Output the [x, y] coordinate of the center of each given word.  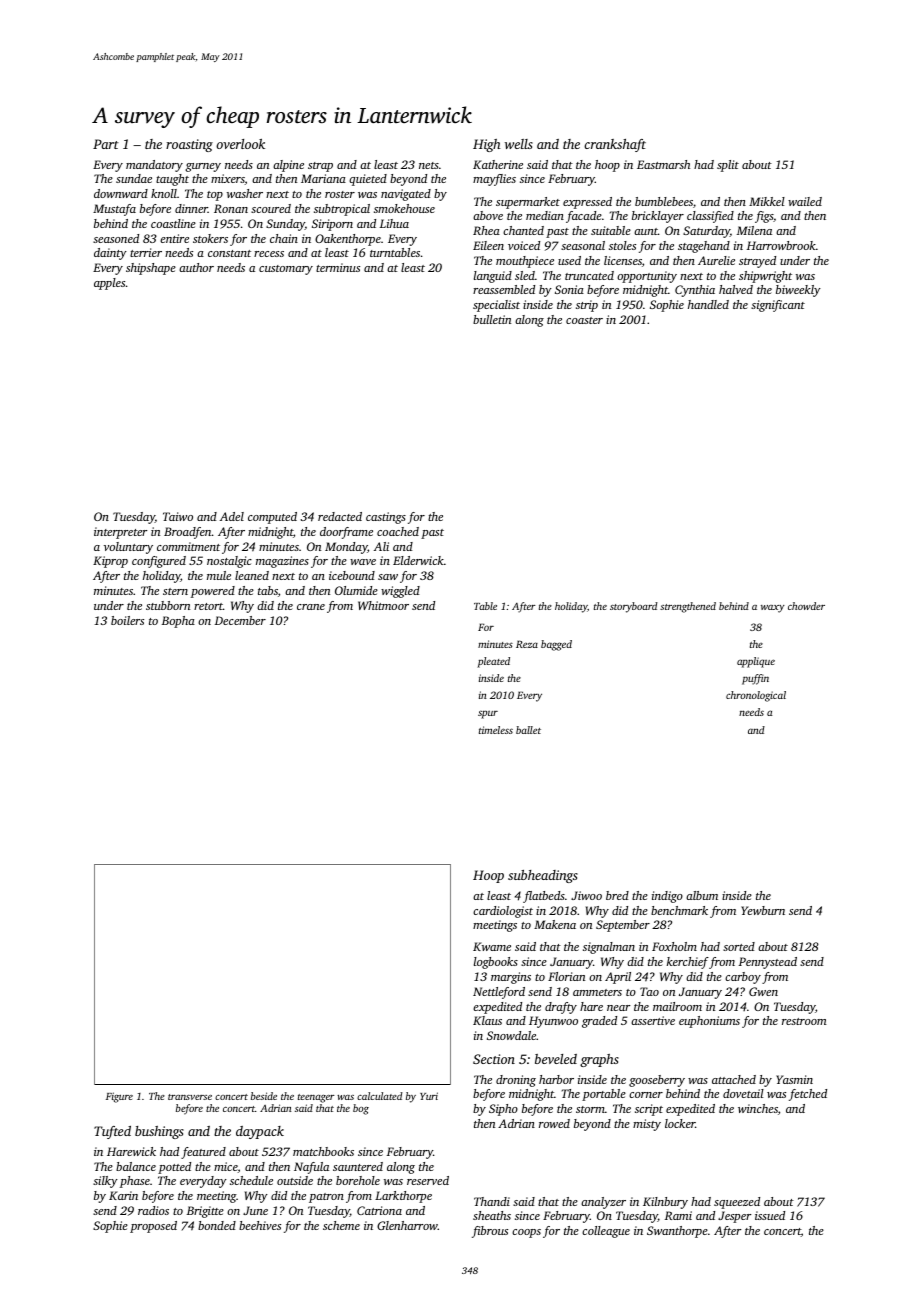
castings [386, 518]
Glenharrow [407, 1225]
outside [295, 1180]
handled [708, 304]
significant [778, 306]
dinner [191, 208]
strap [320, 167]
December [240, 620]
